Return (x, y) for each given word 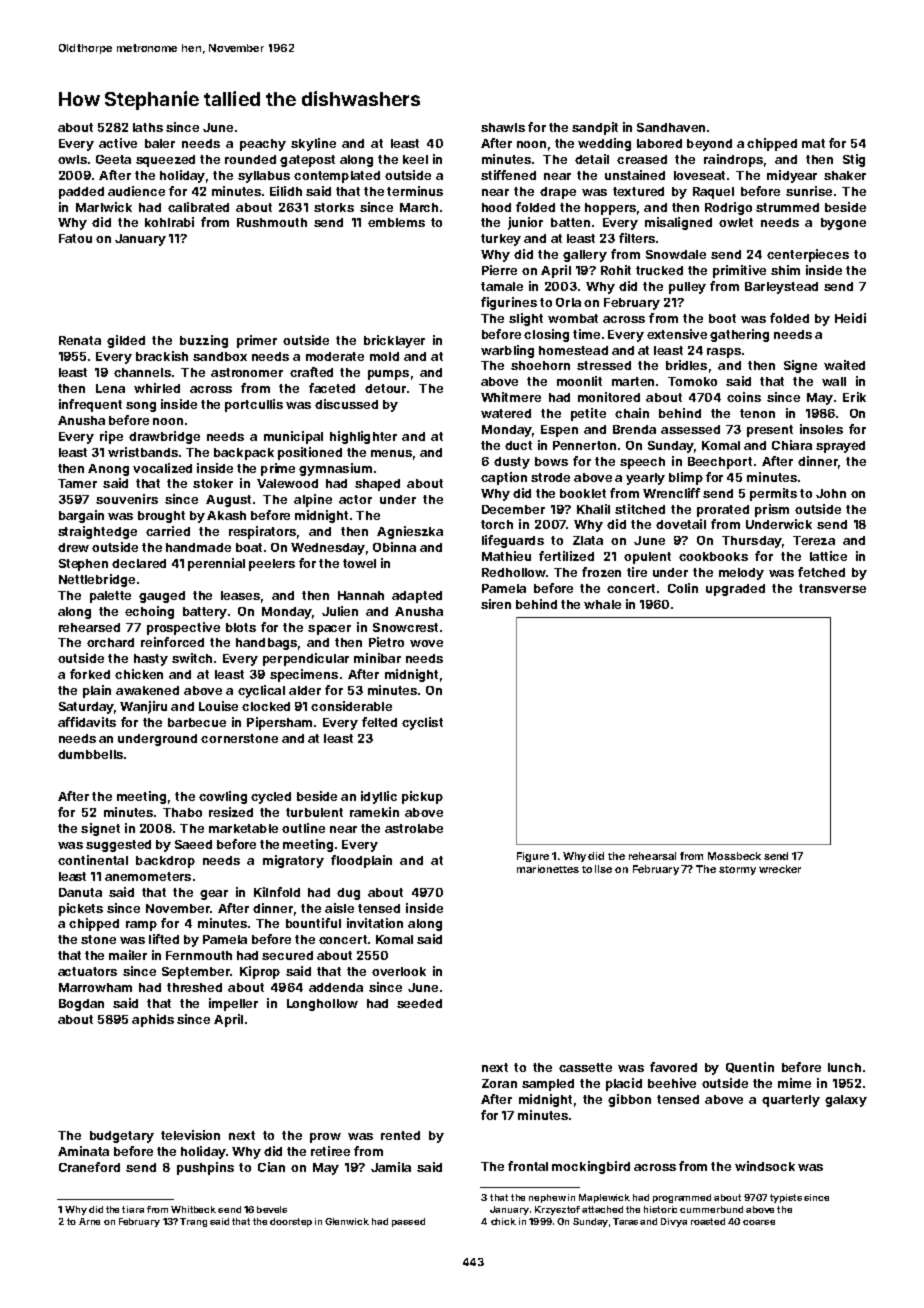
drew (73, 547)
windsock (765, 1166)
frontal (528, 1166)
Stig (854, 160)
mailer (128, 955)
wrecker (780, 869)
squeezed (165, 161)
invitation (375, 923)
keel (415, 159)
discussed (346, 404)
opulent (647, 558)
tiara (133, 1209)
